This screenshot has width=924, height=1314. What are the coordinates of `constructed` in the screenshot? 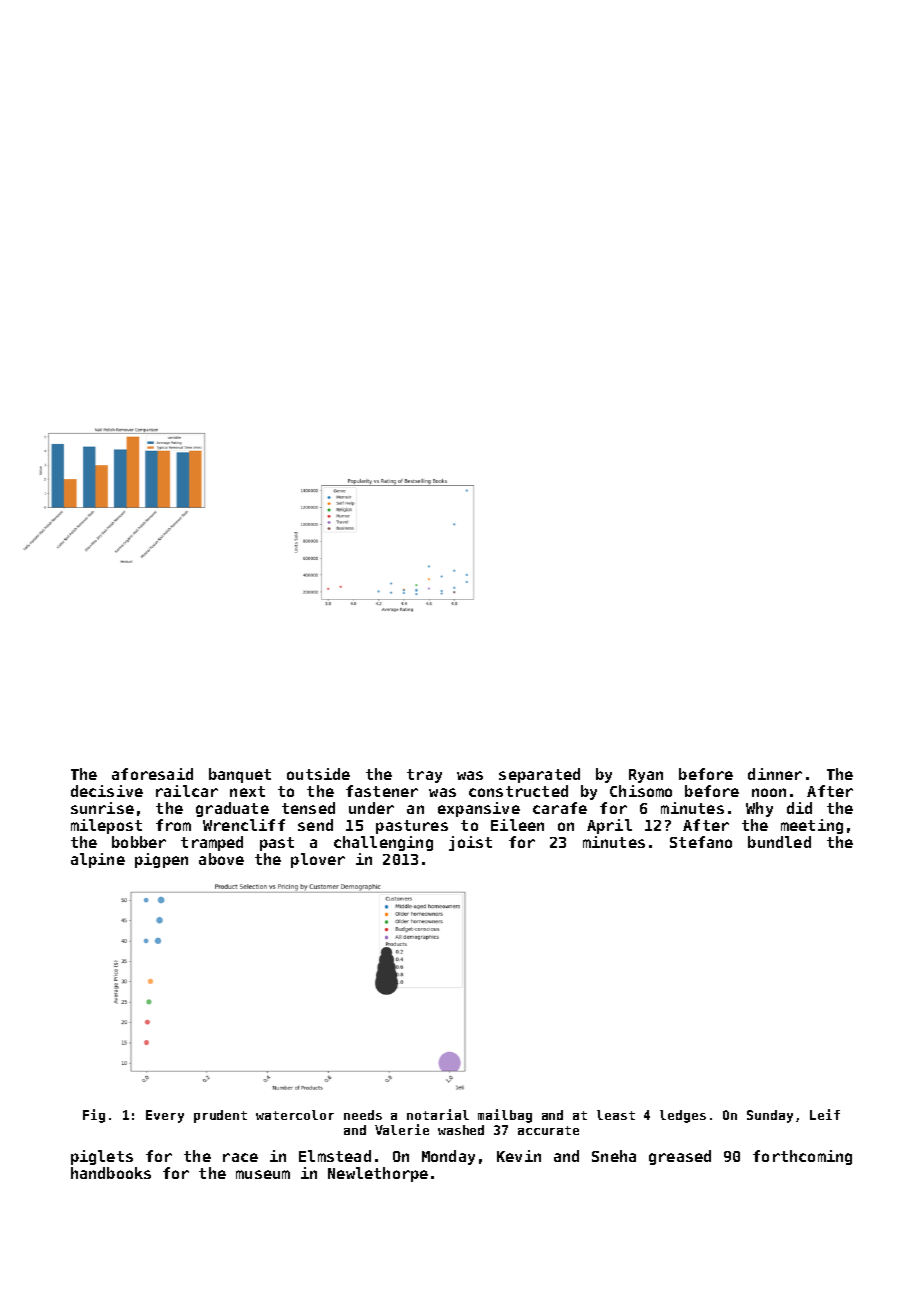 It's located at (518, 791).
